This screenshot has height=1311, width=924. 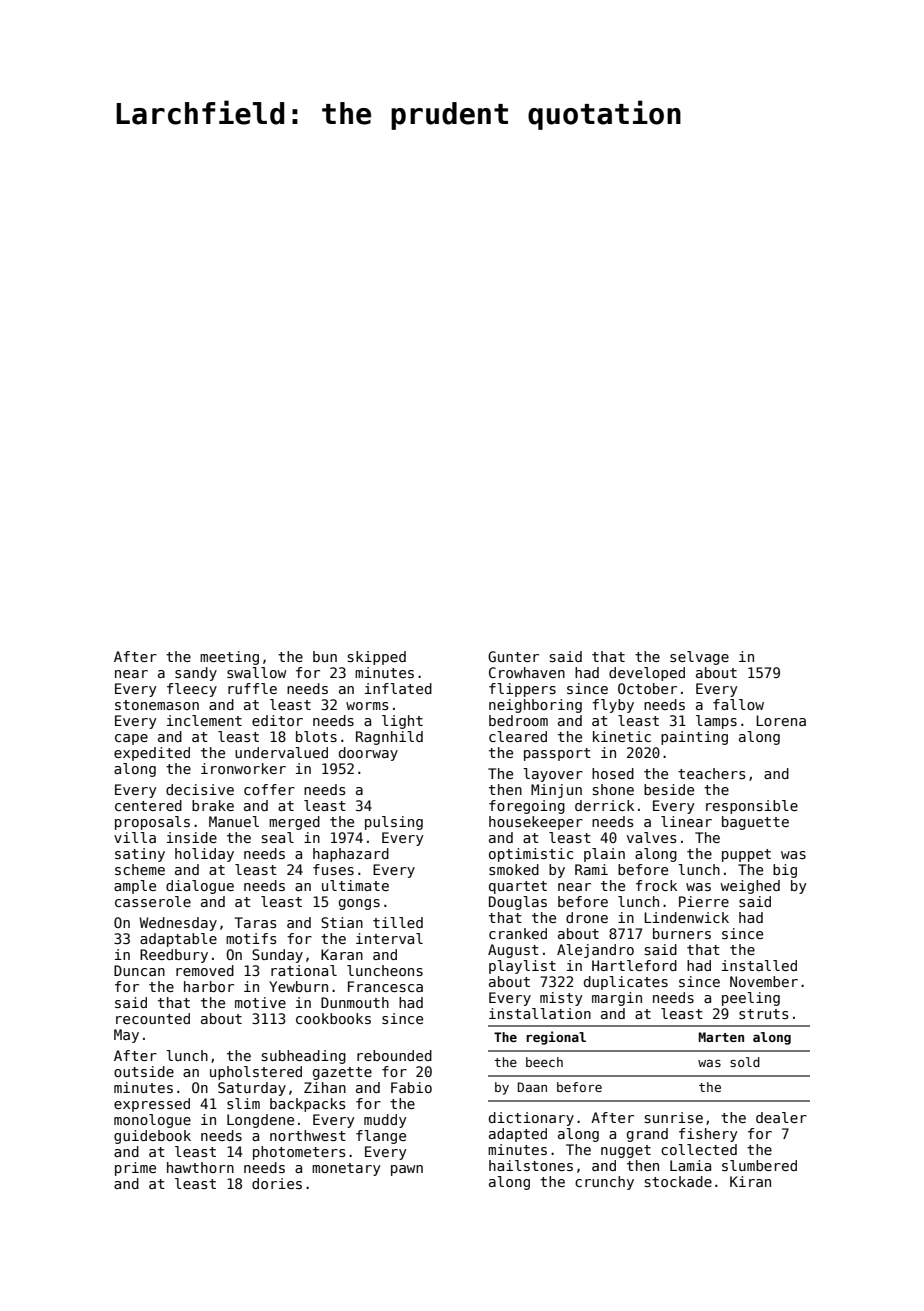 I want to click on Gunter, so click(x=513, y=656).
